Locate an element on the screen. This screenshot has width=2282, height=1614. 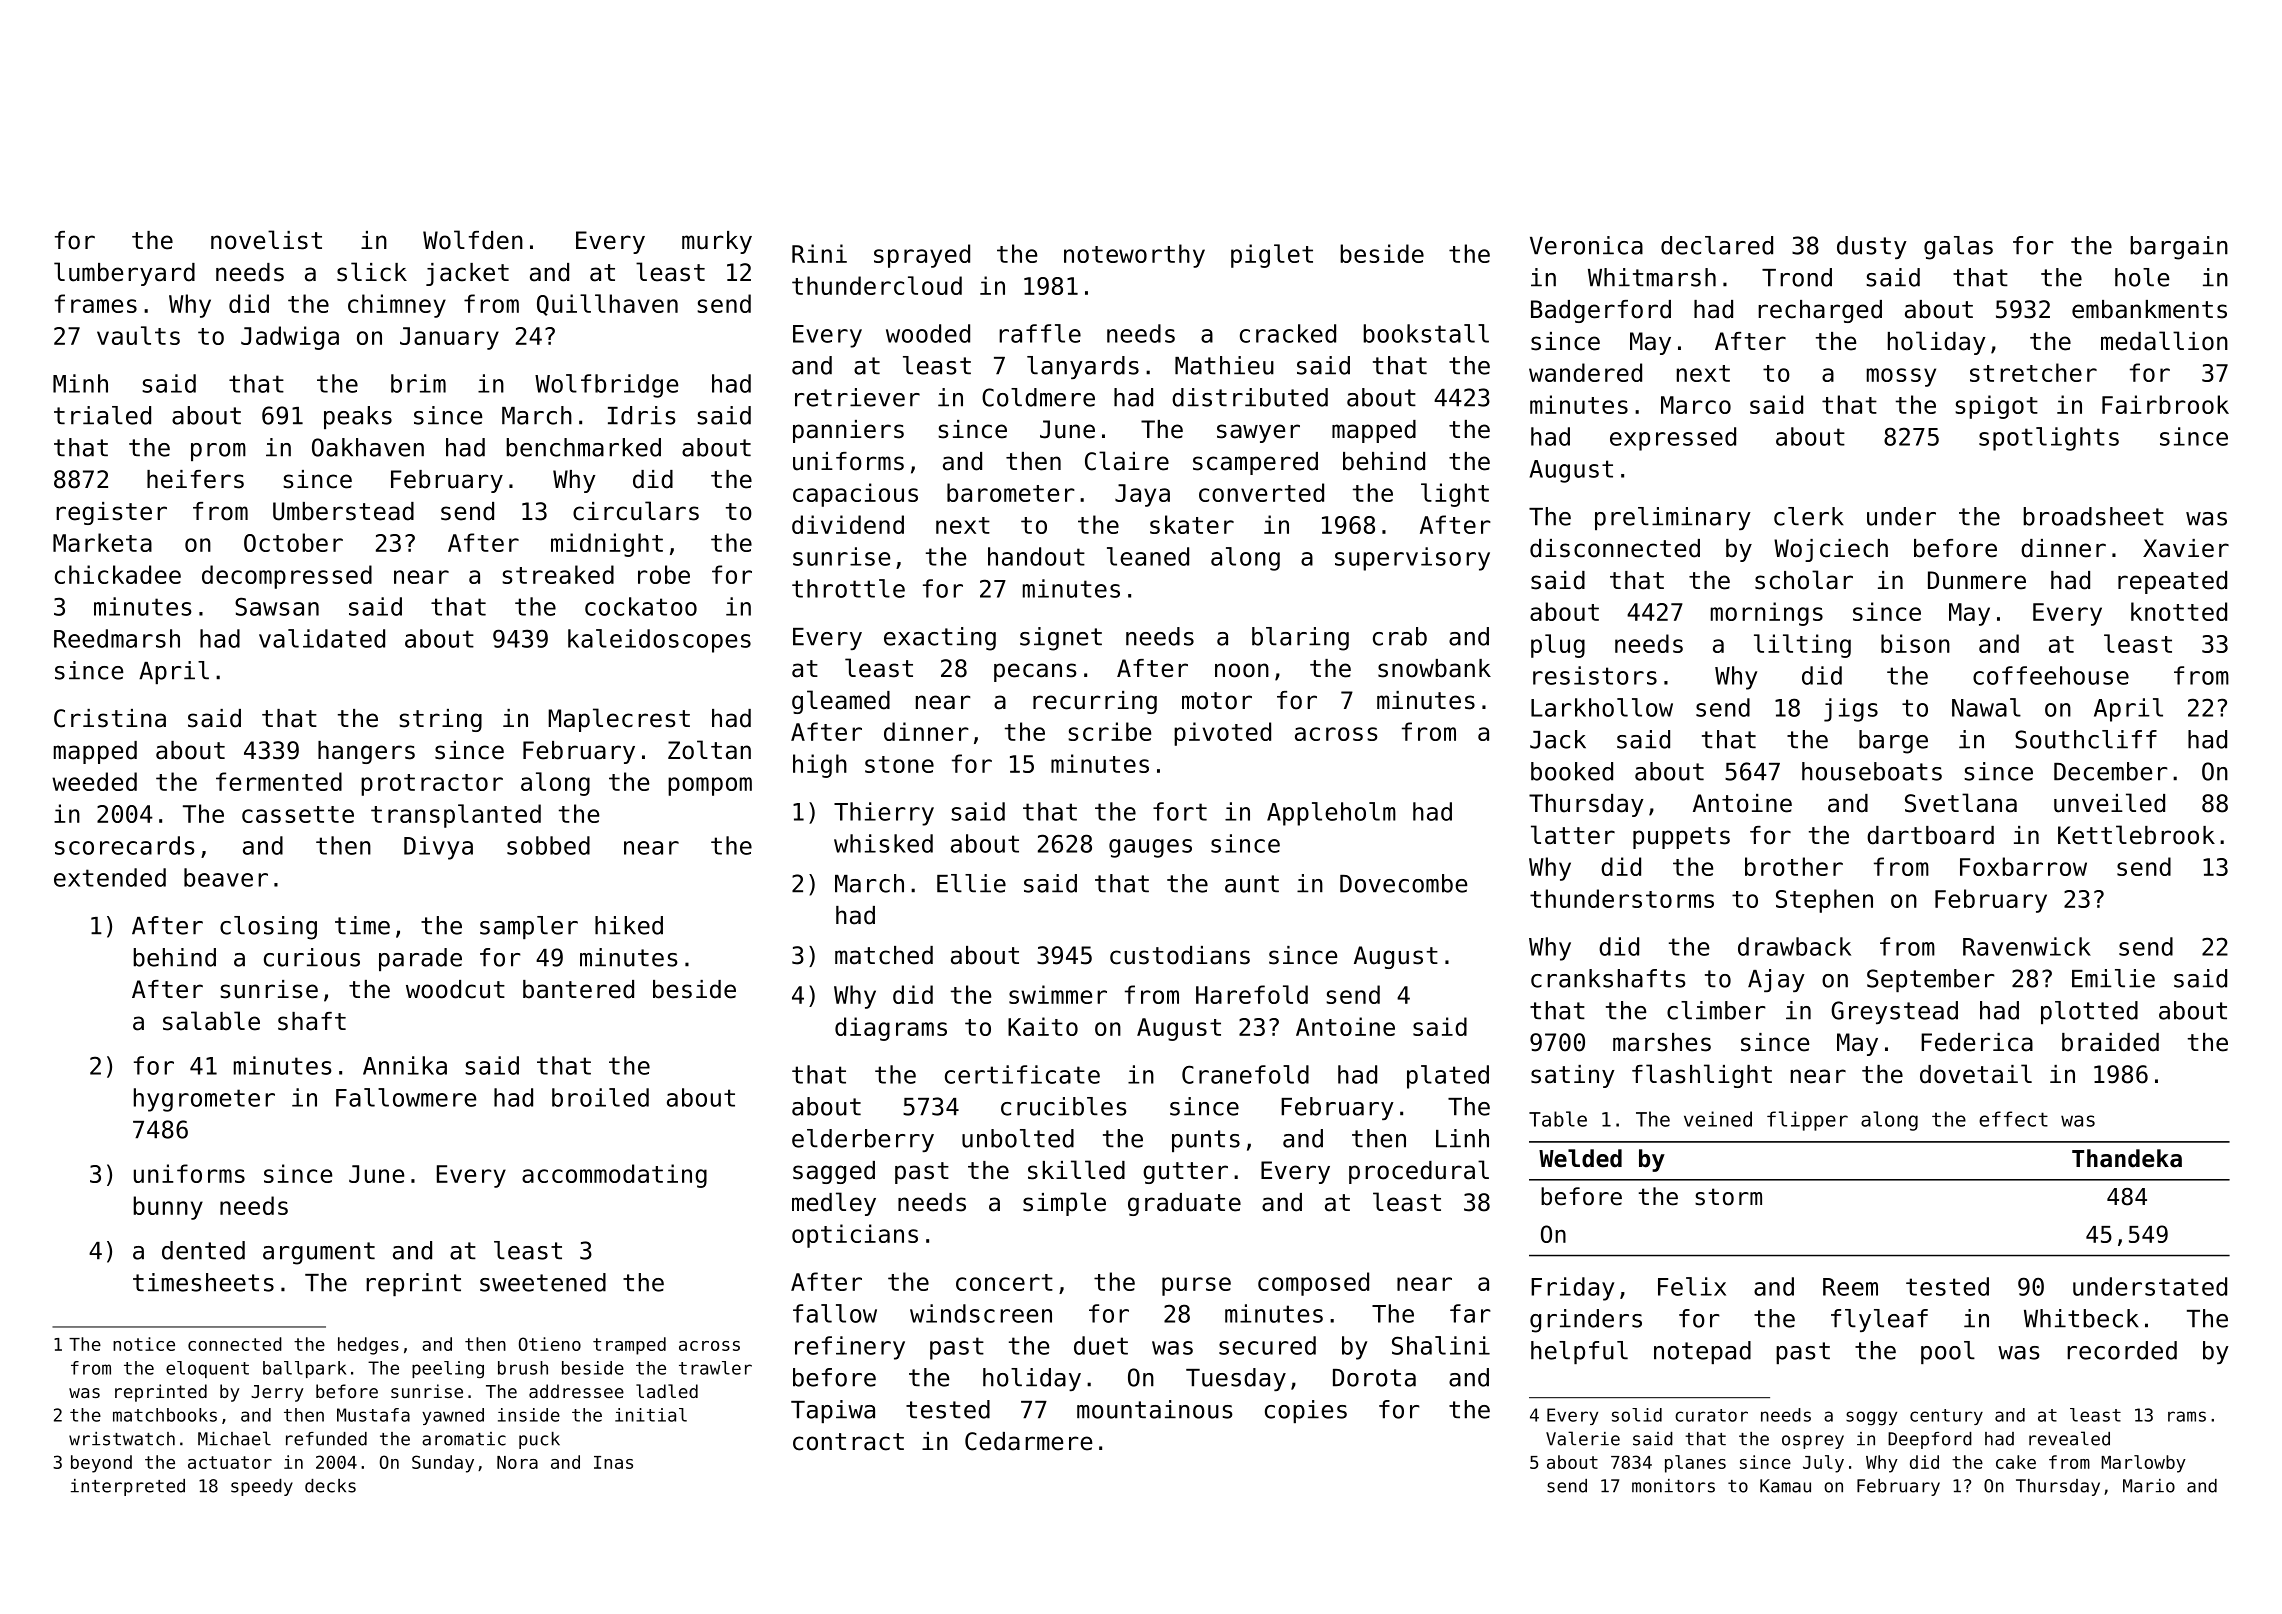
piglet is located at coordinates (1272, 256).
